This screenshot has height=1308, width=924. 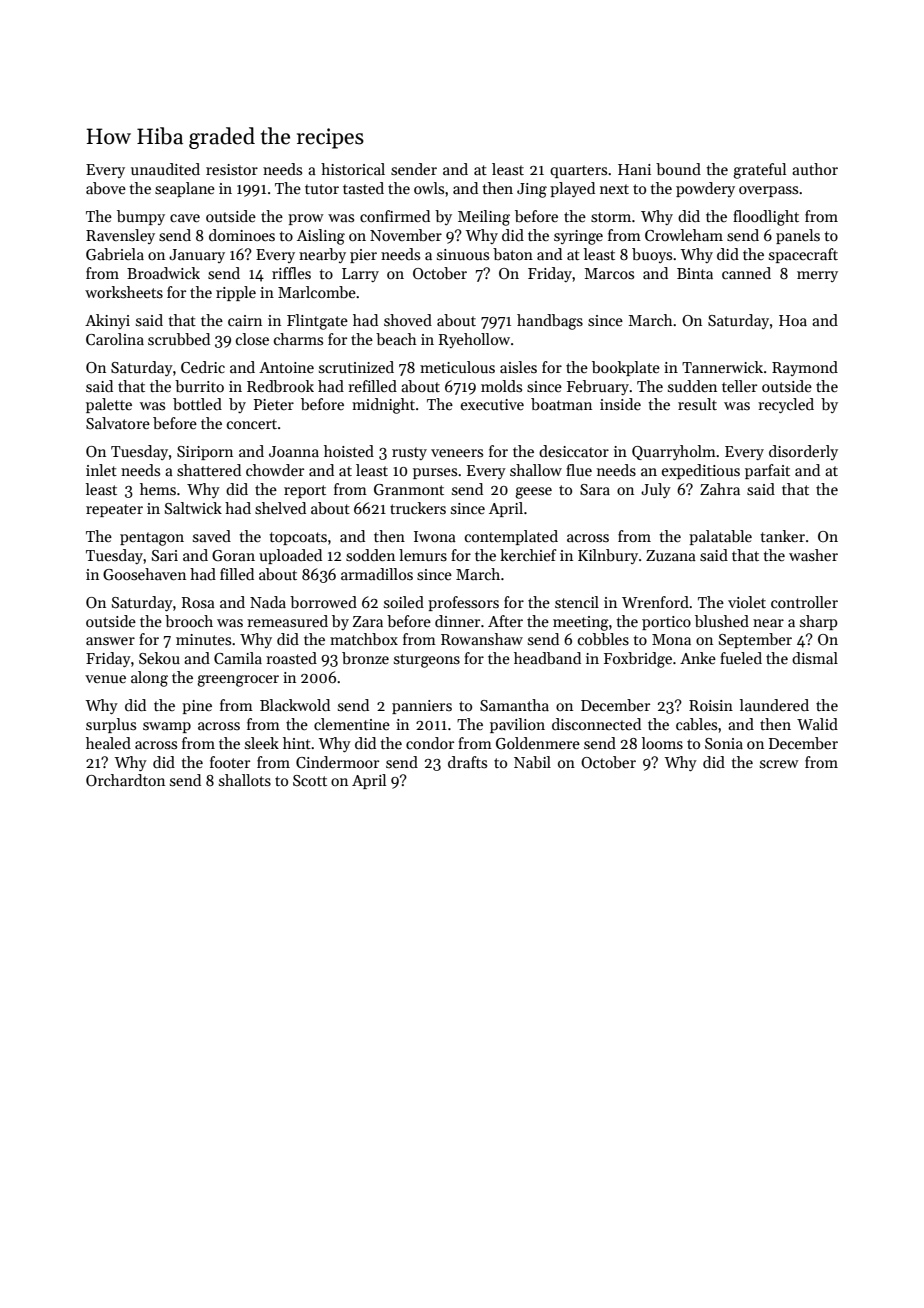 I want to click on Saltwick, so click(x=193, y=508).
